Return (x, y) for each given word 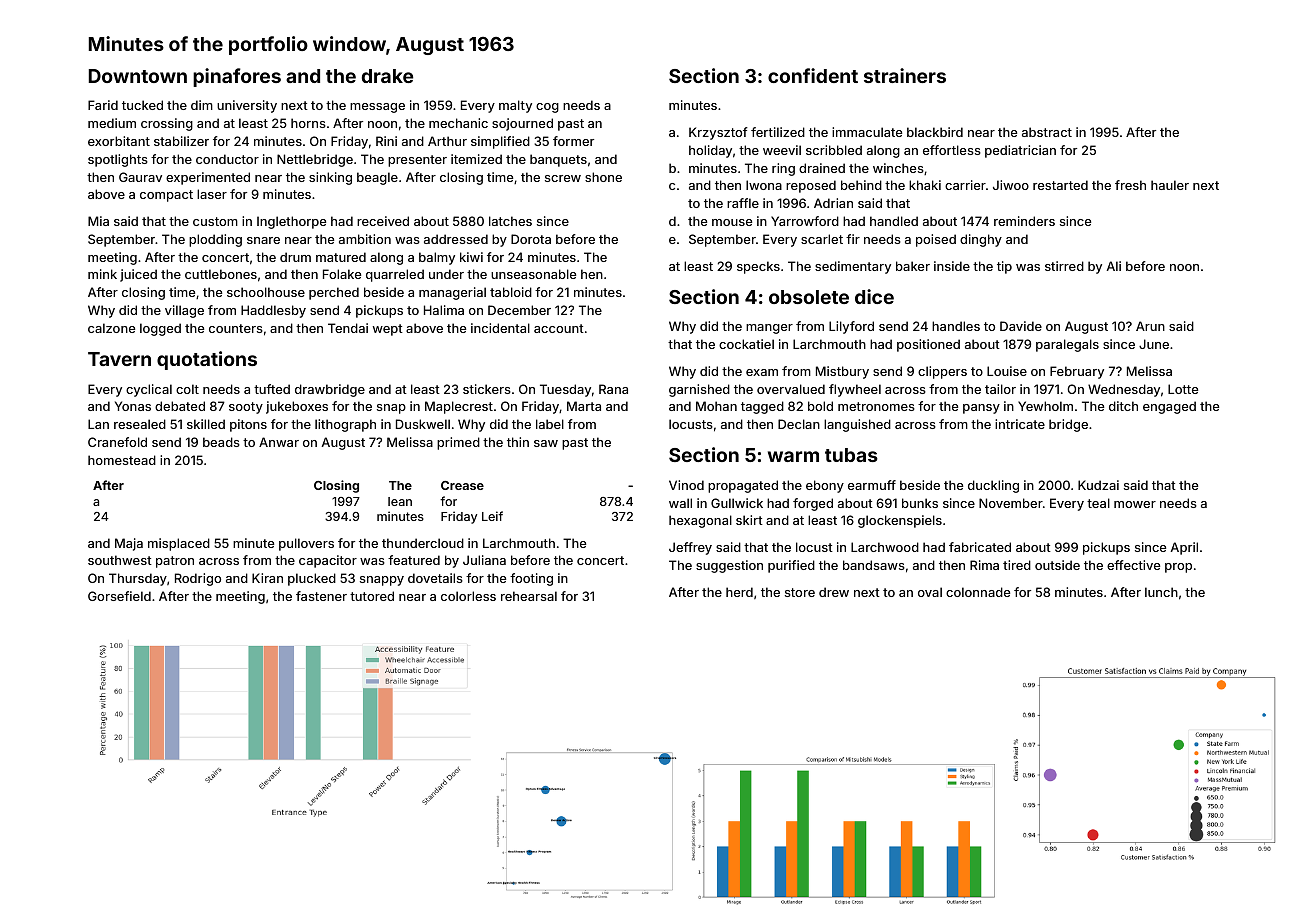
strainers (905, 75)
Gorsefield (119, 596)
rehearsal (529, 596)
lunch (1161, 592)
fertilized (778, 132)
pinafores (237, 77)
